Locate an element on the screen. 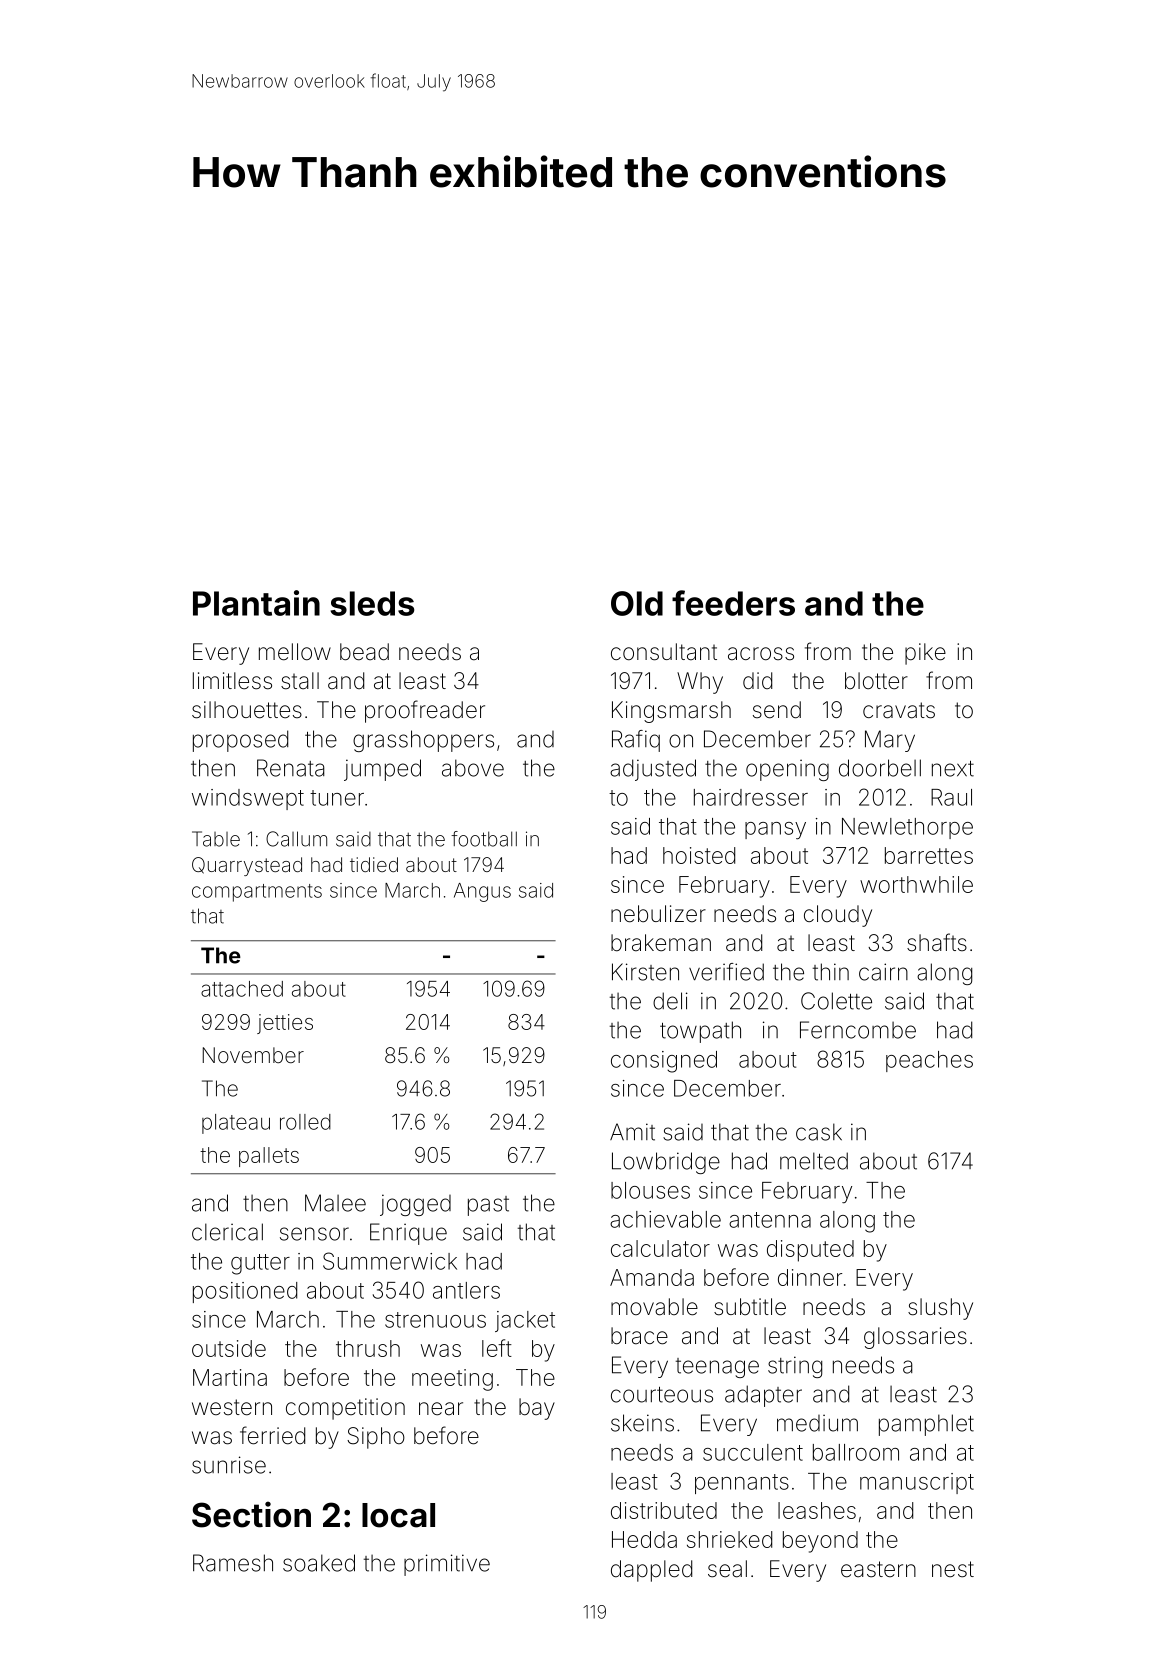 This screenshot has width=1165, height=1654. skeins is located at coordinates (642, 1423).
